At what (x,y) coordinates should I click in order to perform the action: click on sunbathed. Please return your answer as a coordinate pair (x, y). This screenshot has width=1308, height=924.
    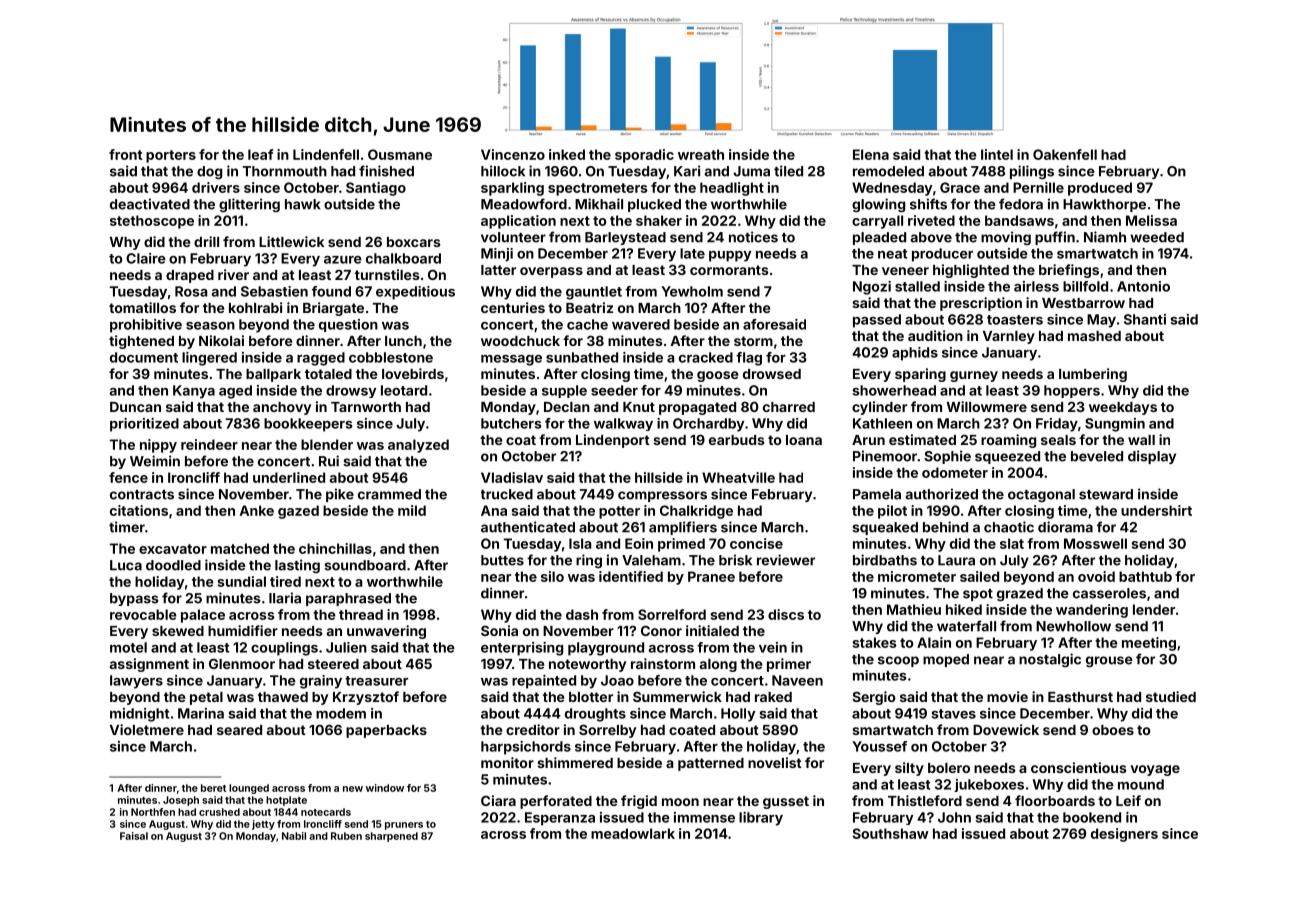
    Looking at the image, I should click on (582, 357).
